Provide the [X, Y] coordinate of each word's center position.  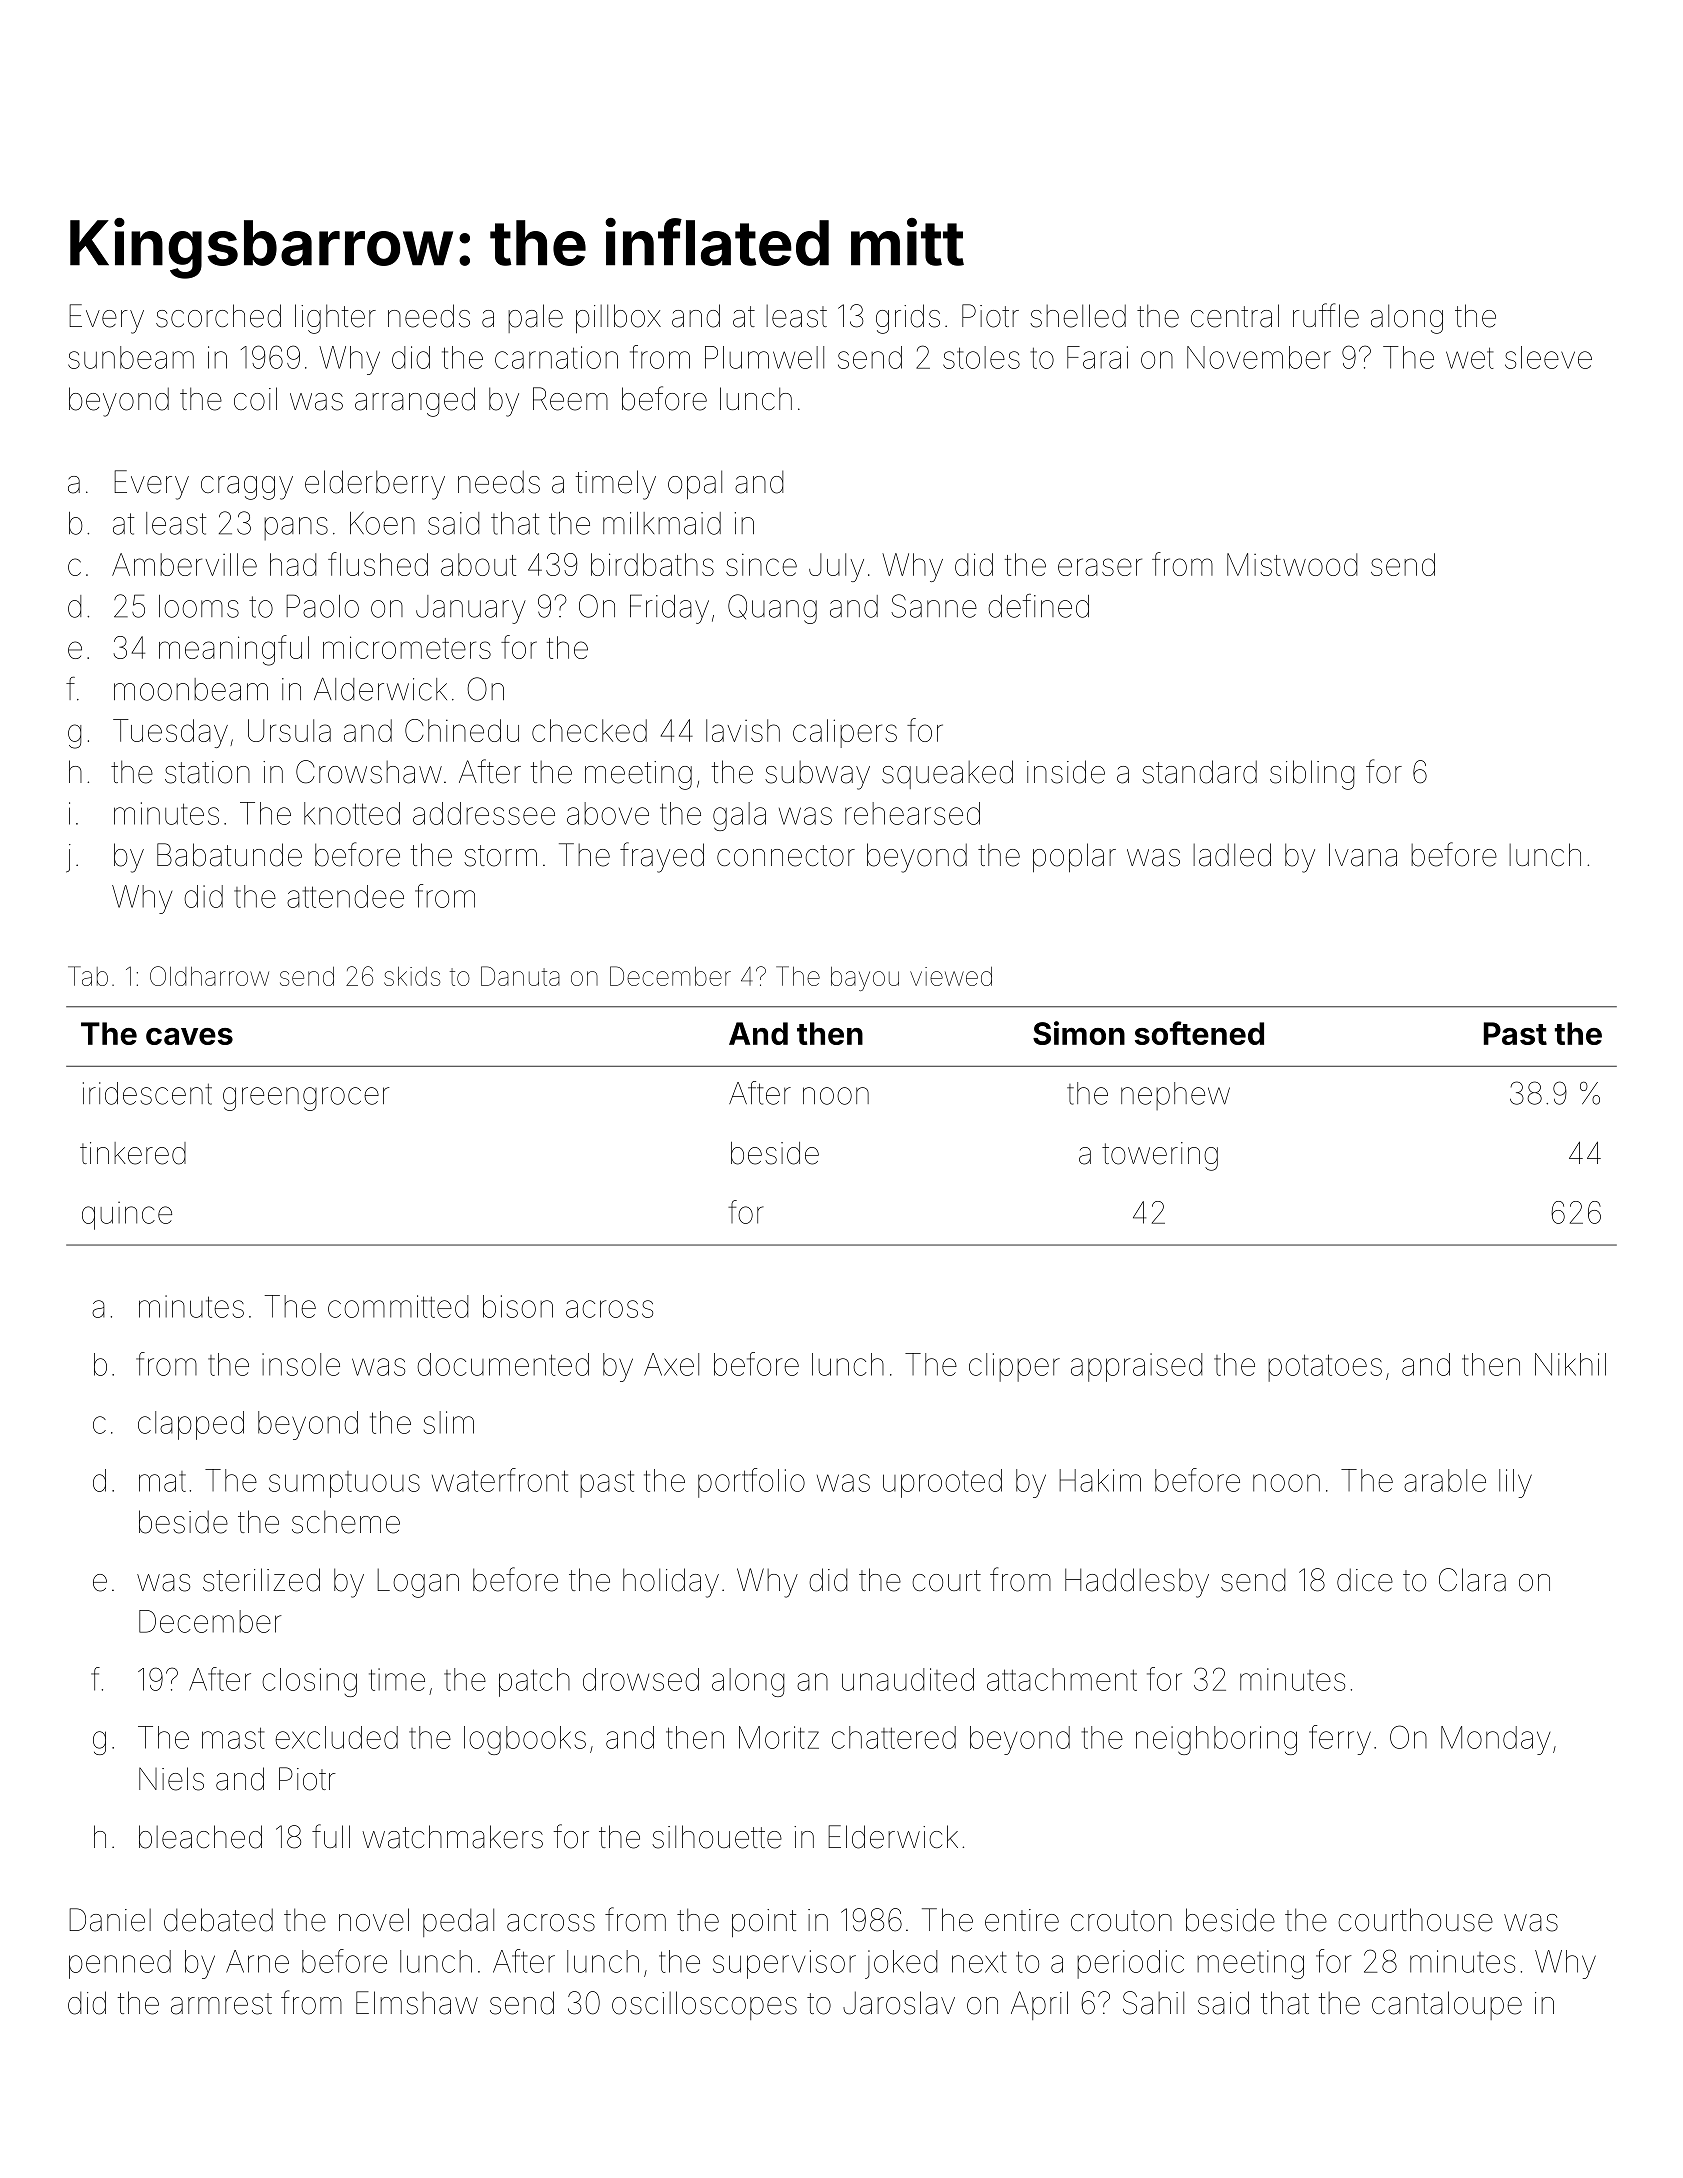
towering [1160, 1156]
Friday [669, 609]
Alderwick [380, 689]
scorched [218, 316]
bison [518, 1306]
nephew [1175, 1096]
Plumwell [764, 357]
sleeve [1548, 357]
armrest [221, 2004]
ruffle [1326, 315]
